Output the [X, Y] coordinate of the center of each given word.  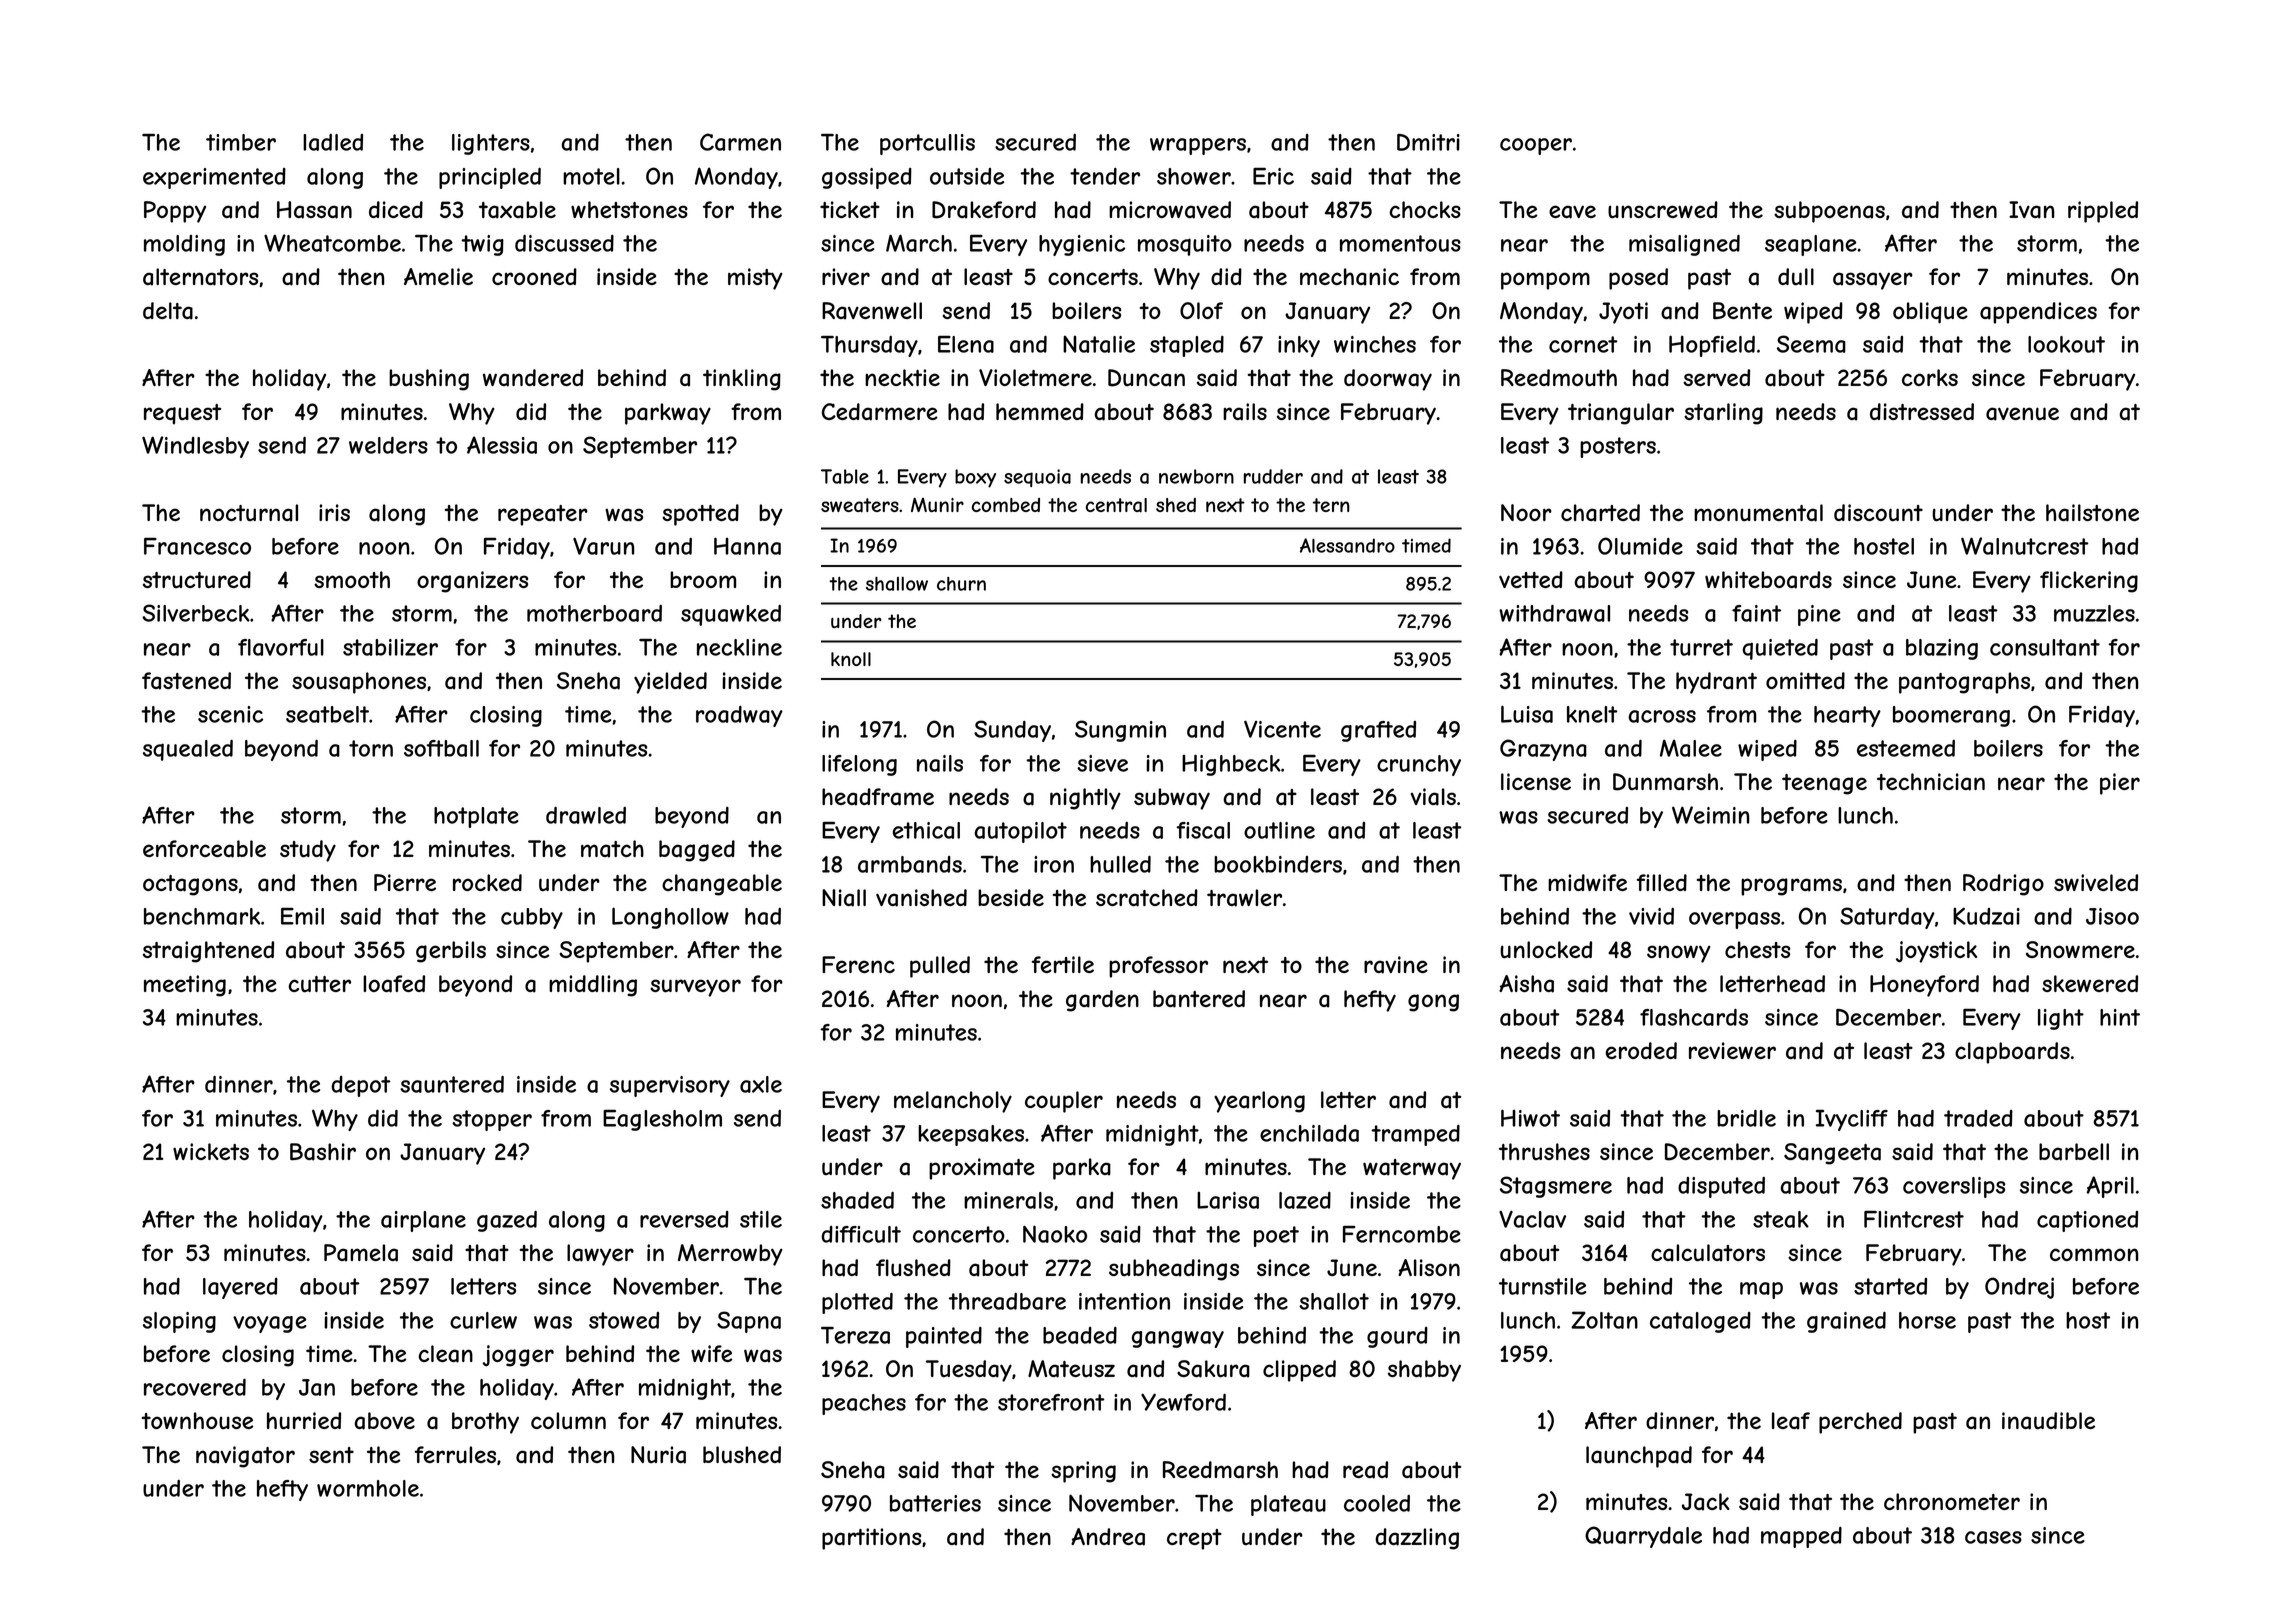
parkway [668, 414]
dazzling [1417, 1539]
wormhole [368, 1488]
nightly [1085, 799]
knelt [1592, 714]
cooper [1536, 146]
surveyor [695, 988]
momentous [1400, 243]
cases [1993, 1537]
